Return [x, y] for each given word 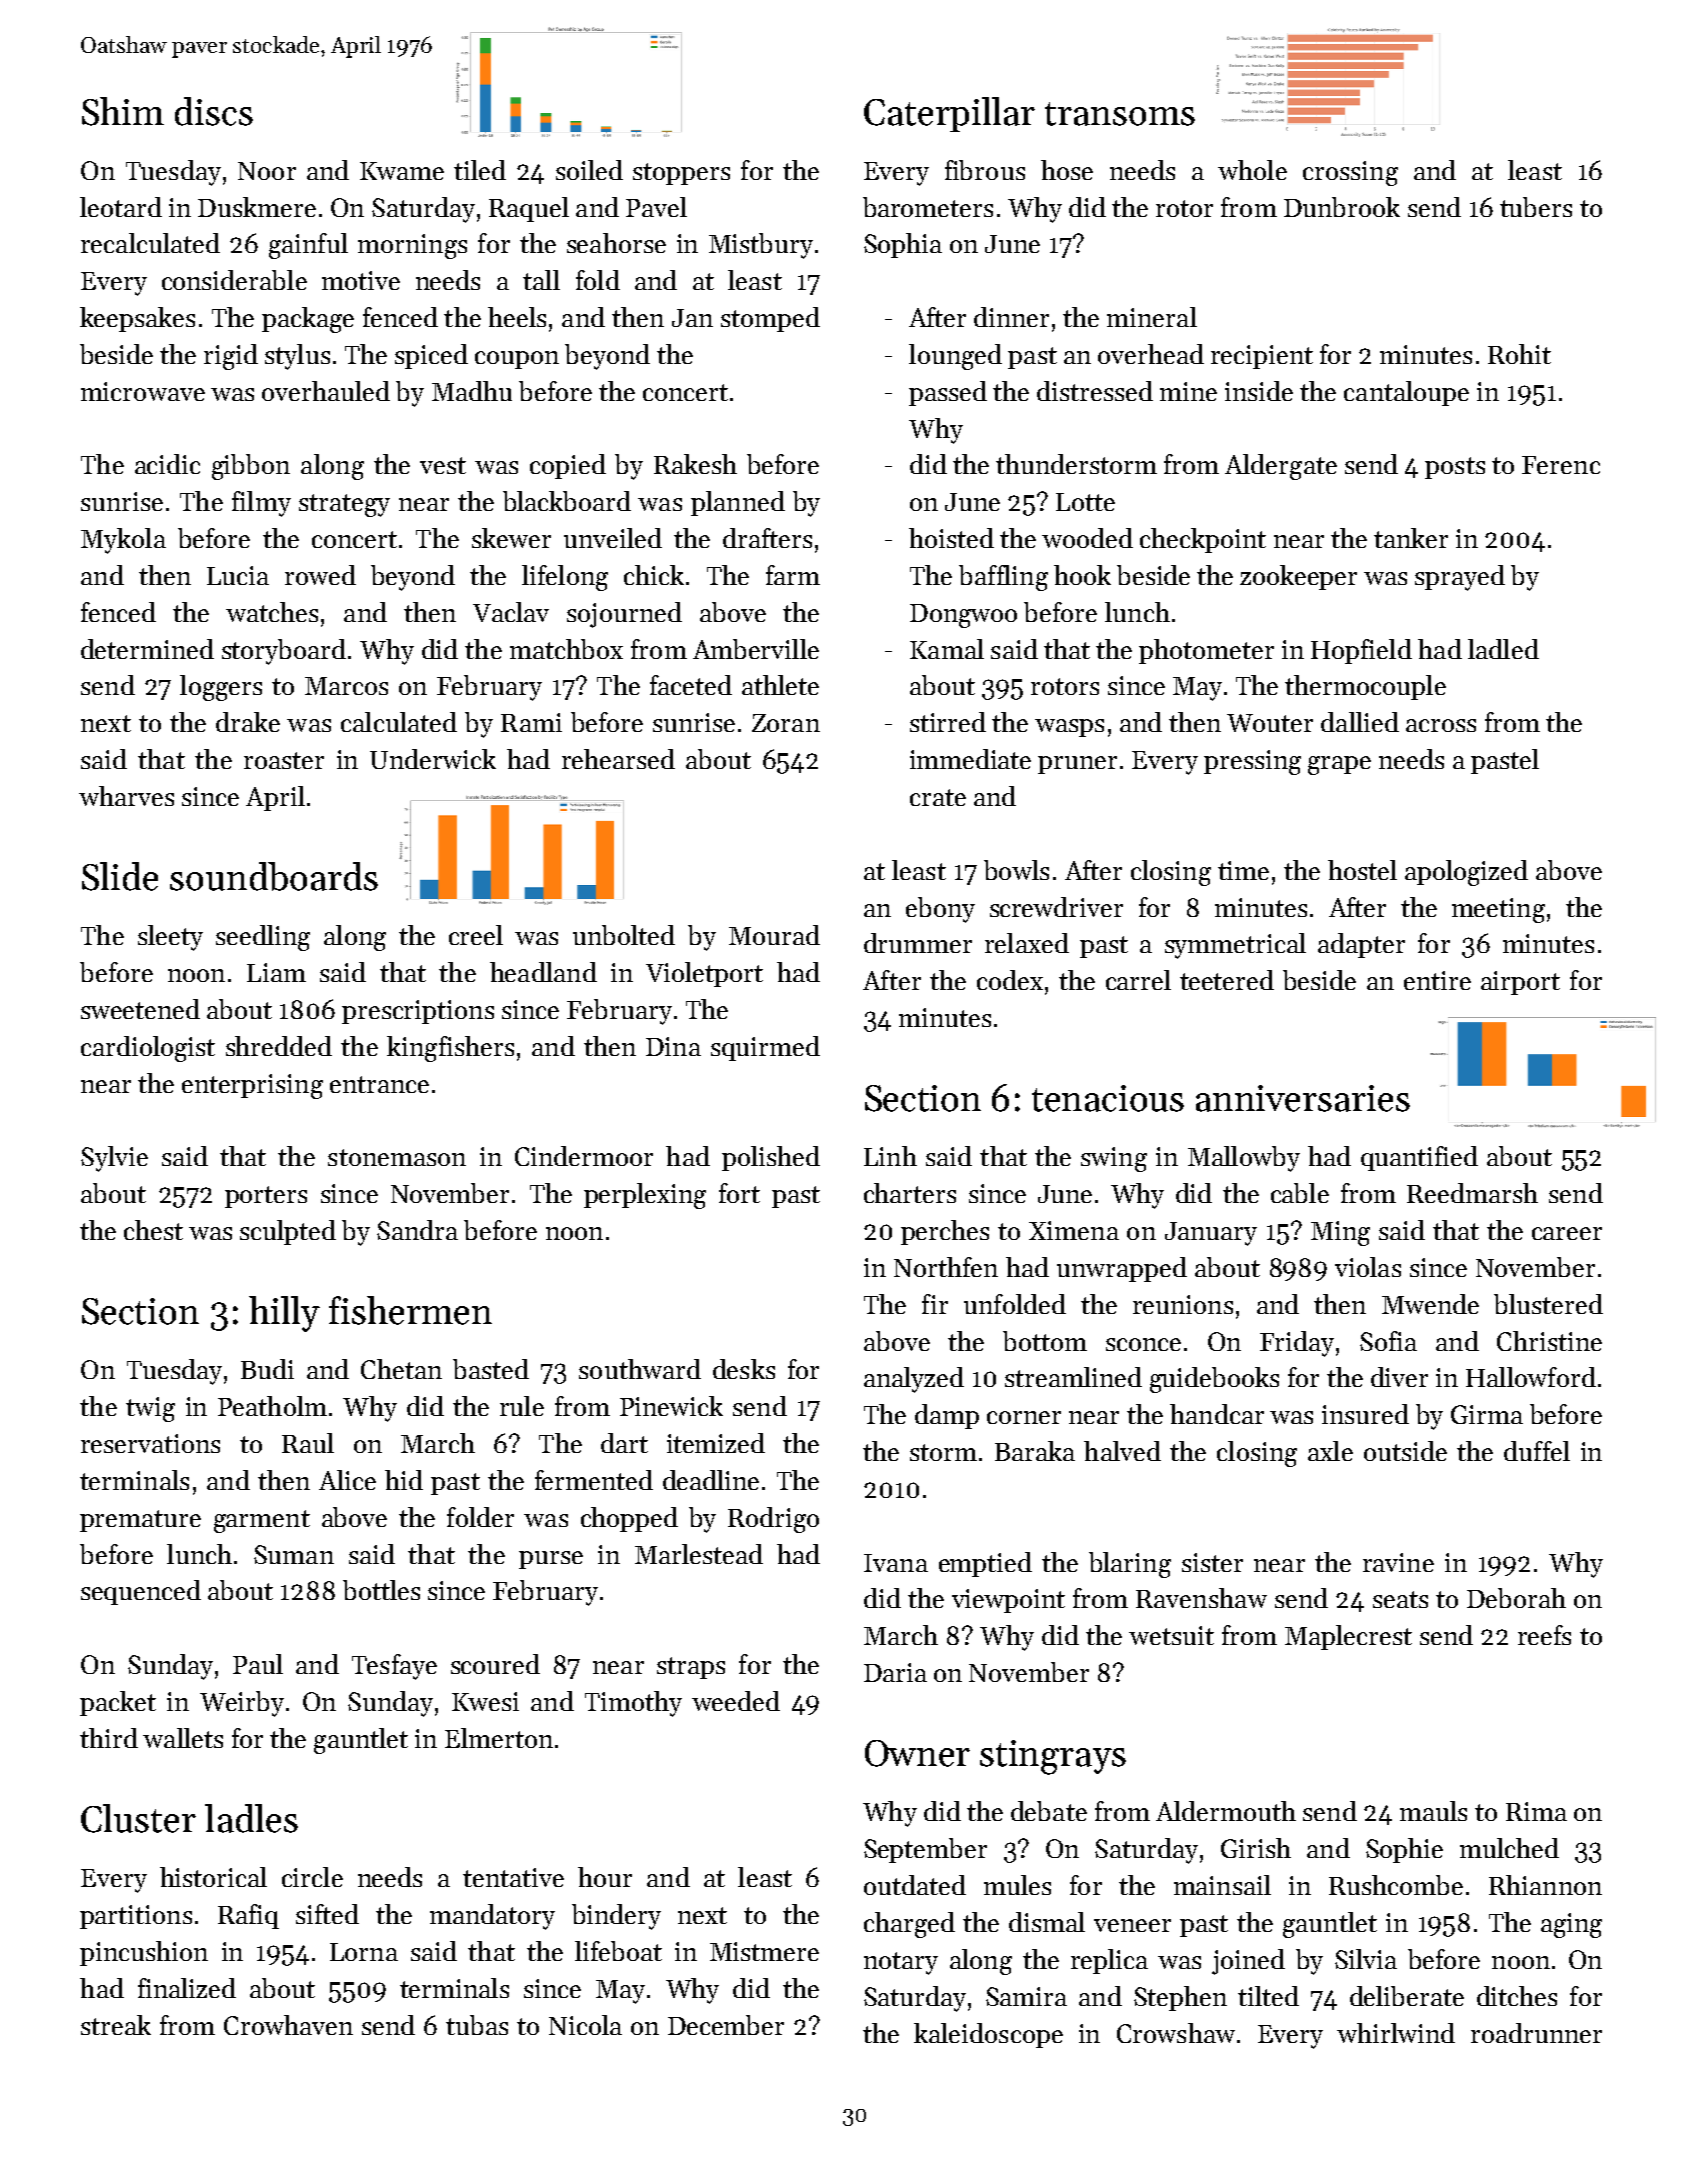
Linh [890, 1156]
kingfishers [450, 1049]
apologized [1466, 873]
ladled [1503, 649]
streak [116, 2025]
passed [948, 393]
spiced [431, 356]
